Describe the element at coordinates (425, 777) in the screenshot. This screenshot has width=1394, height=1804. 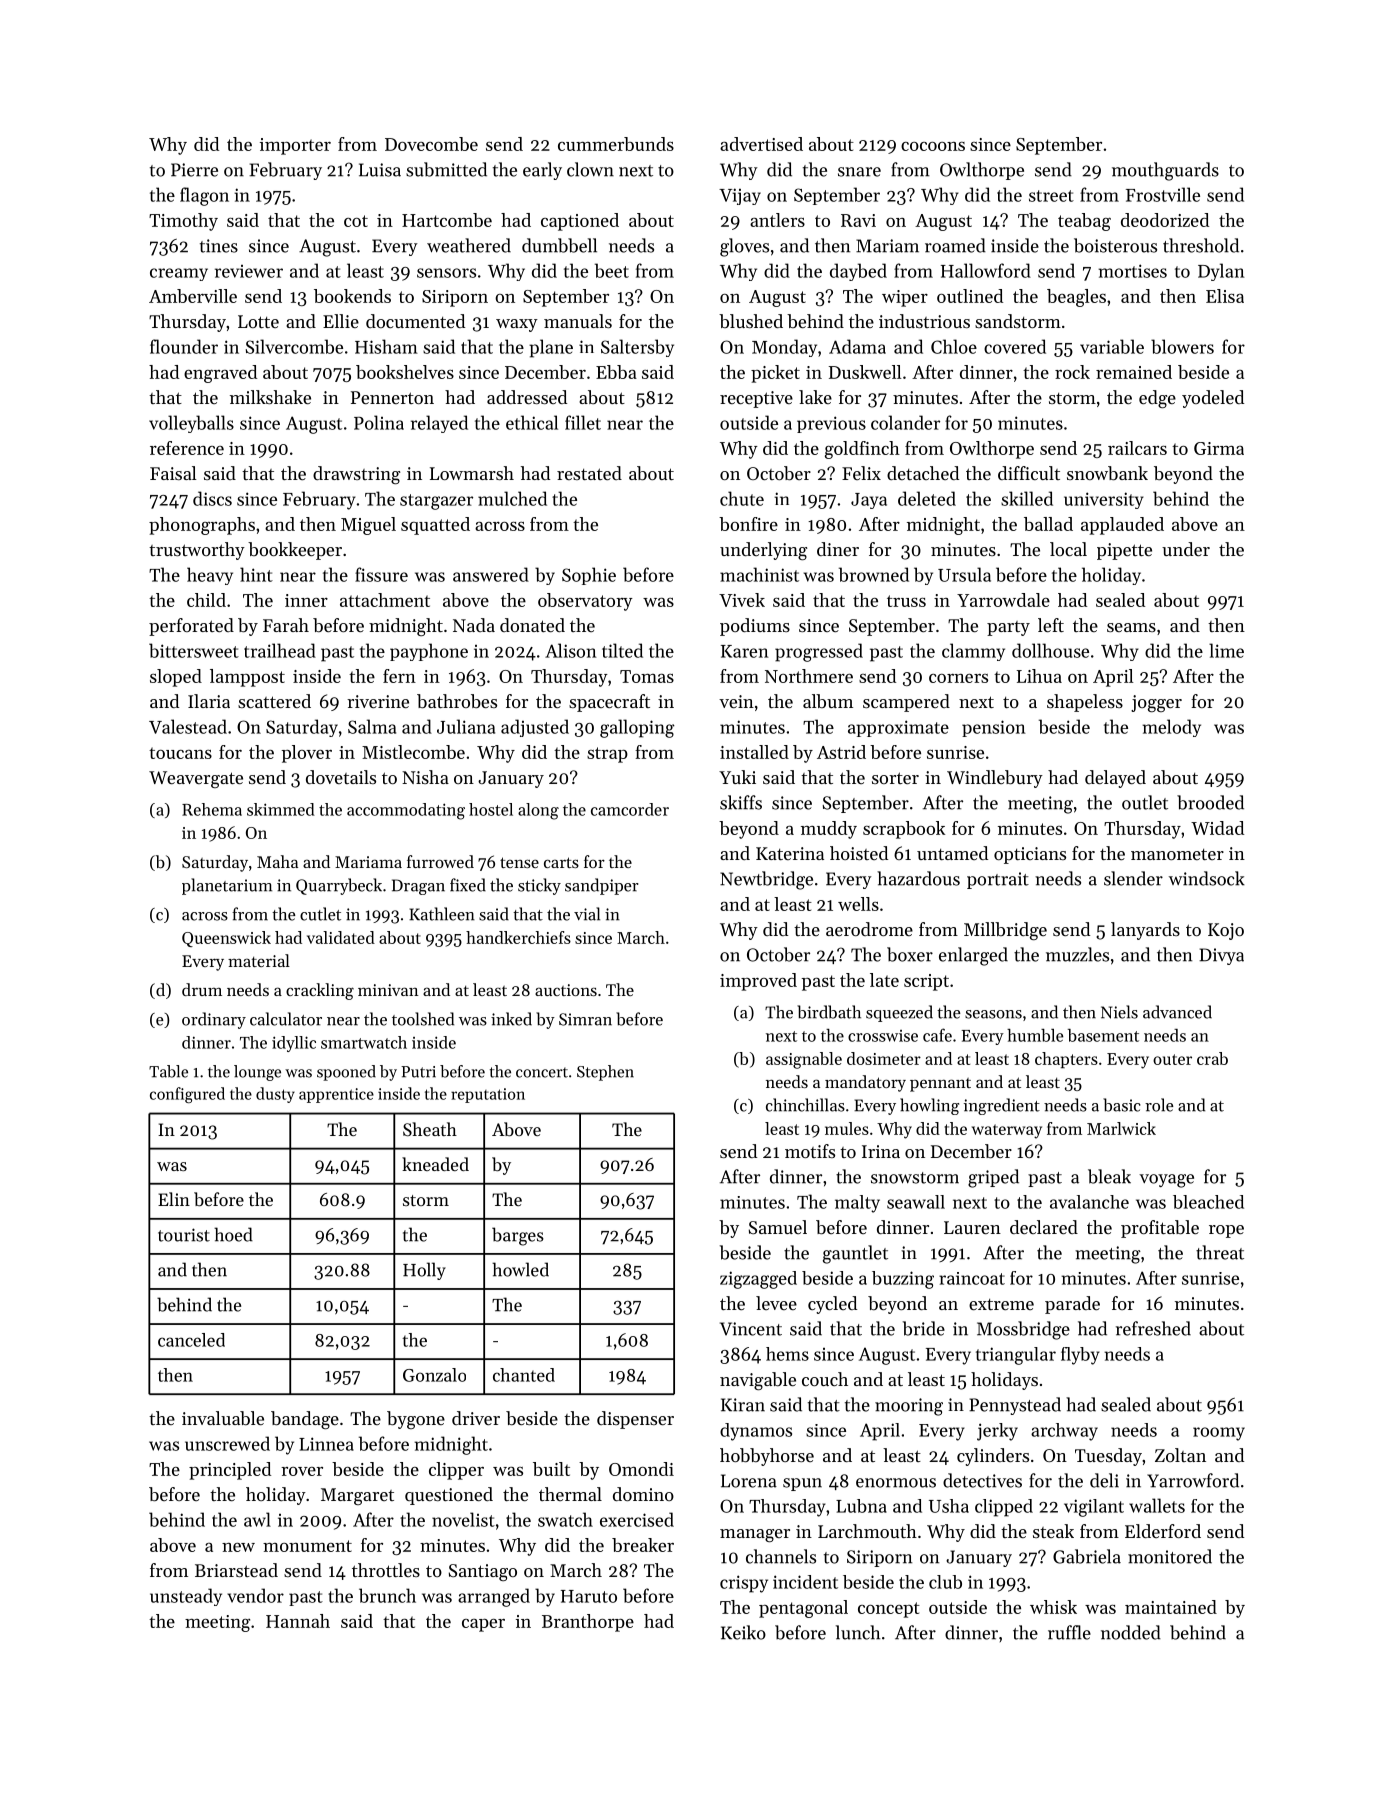
I see `Nisha` at that location.
